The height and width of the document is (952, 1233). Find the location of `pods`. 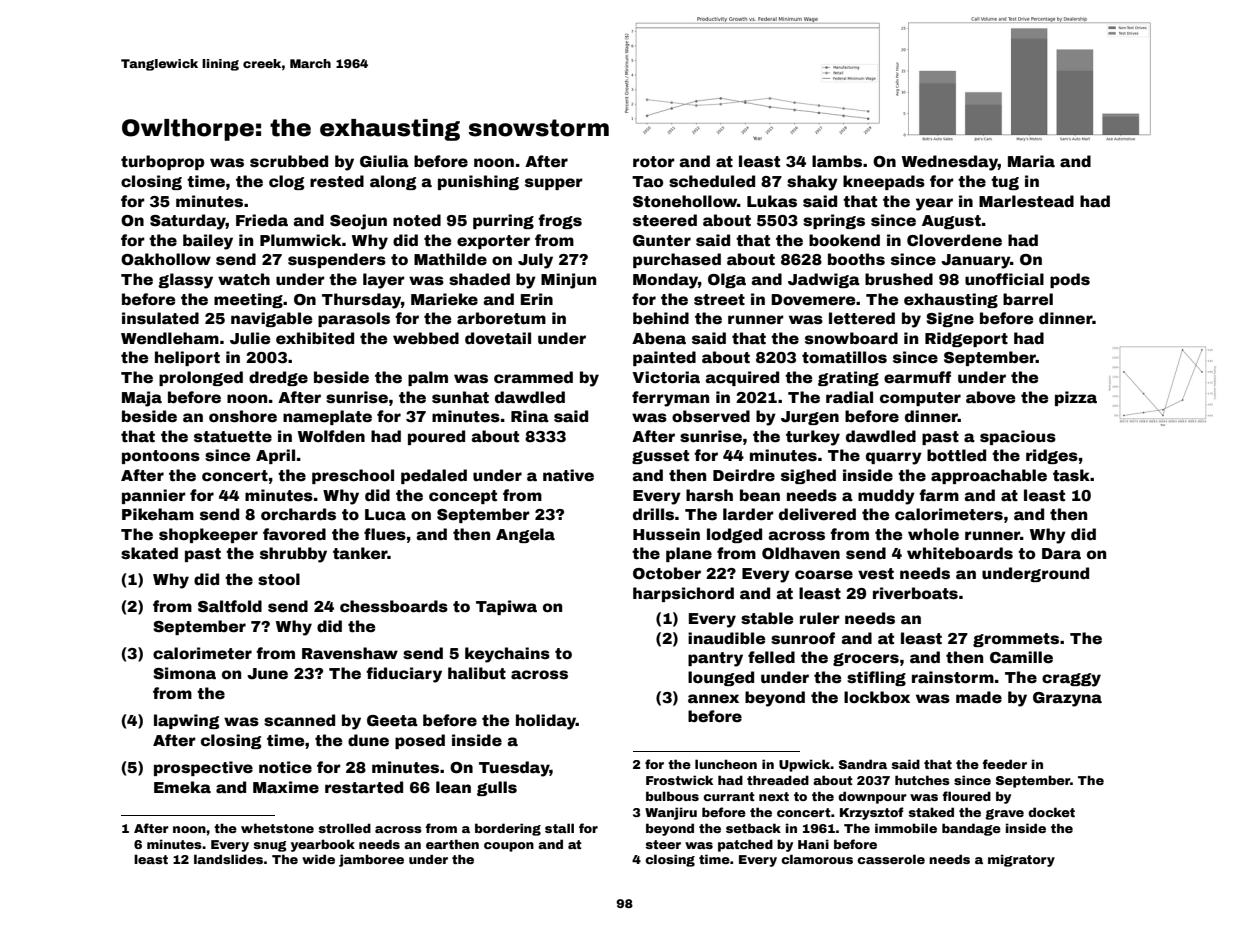

pods is located at coordinates (1070, 280).
